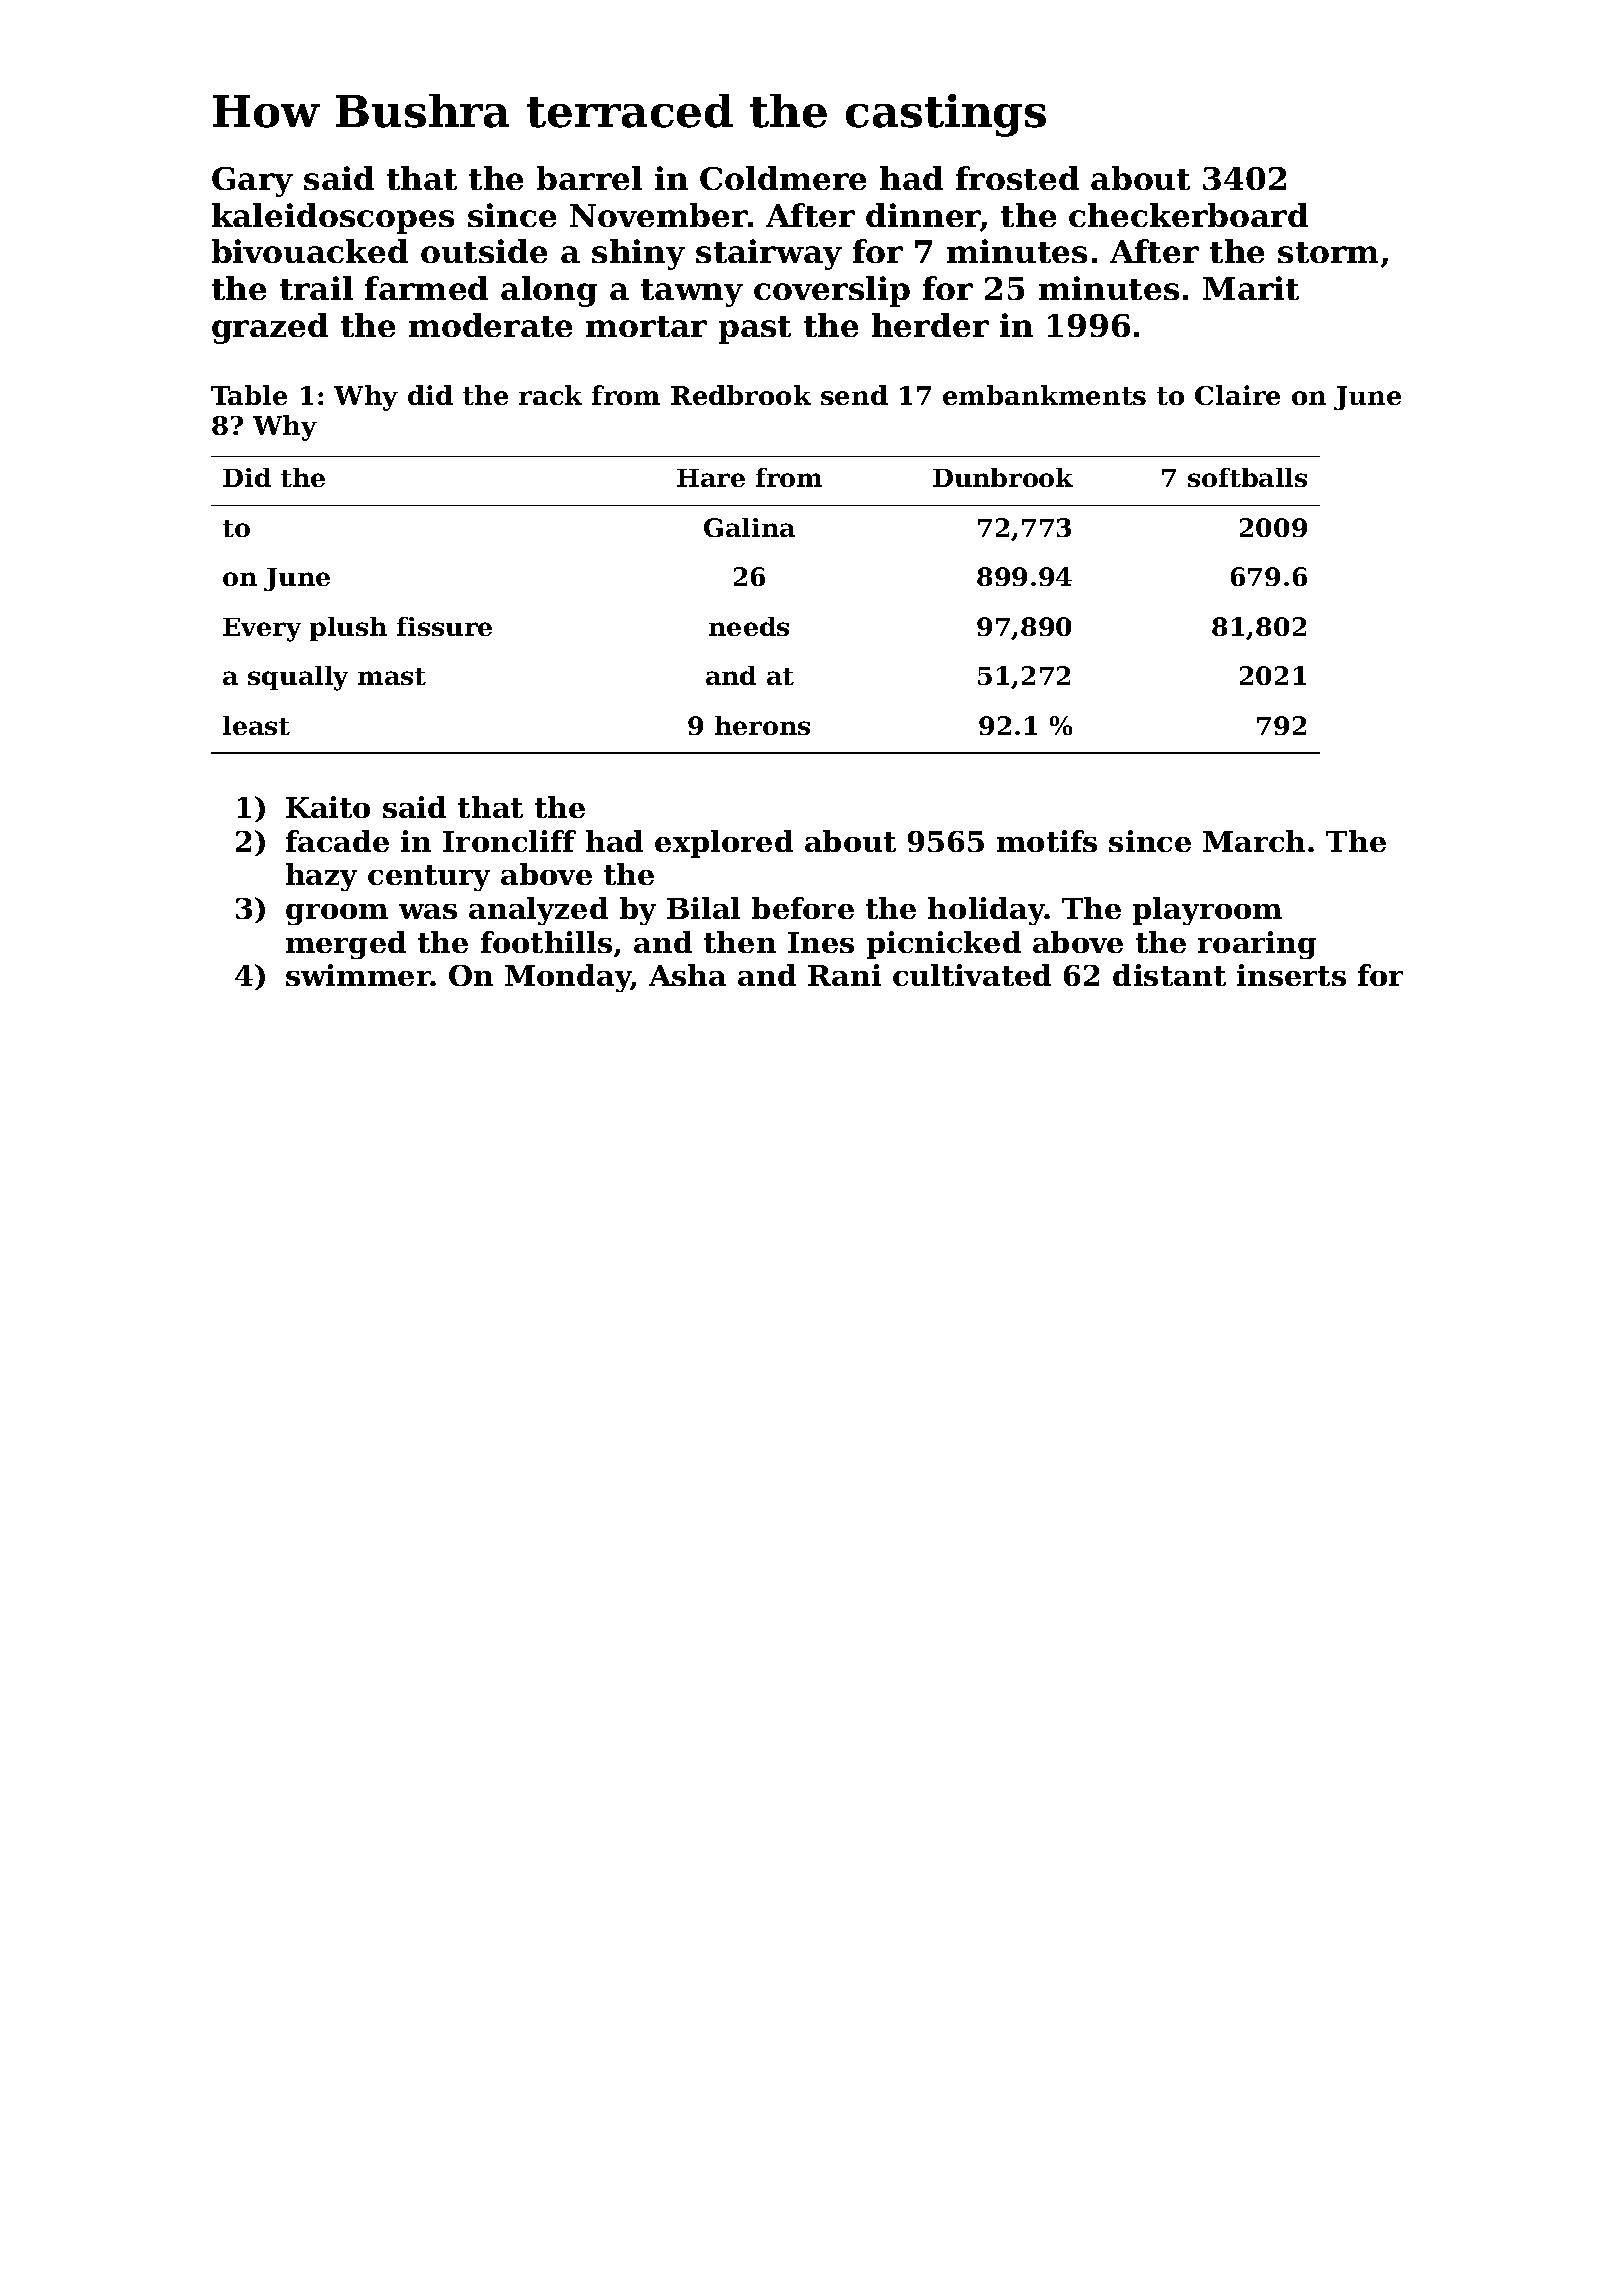  What do you see at coordinates (832, 291) in the screenshot?
I see `coverslip` at bounding box center [832, 291].
